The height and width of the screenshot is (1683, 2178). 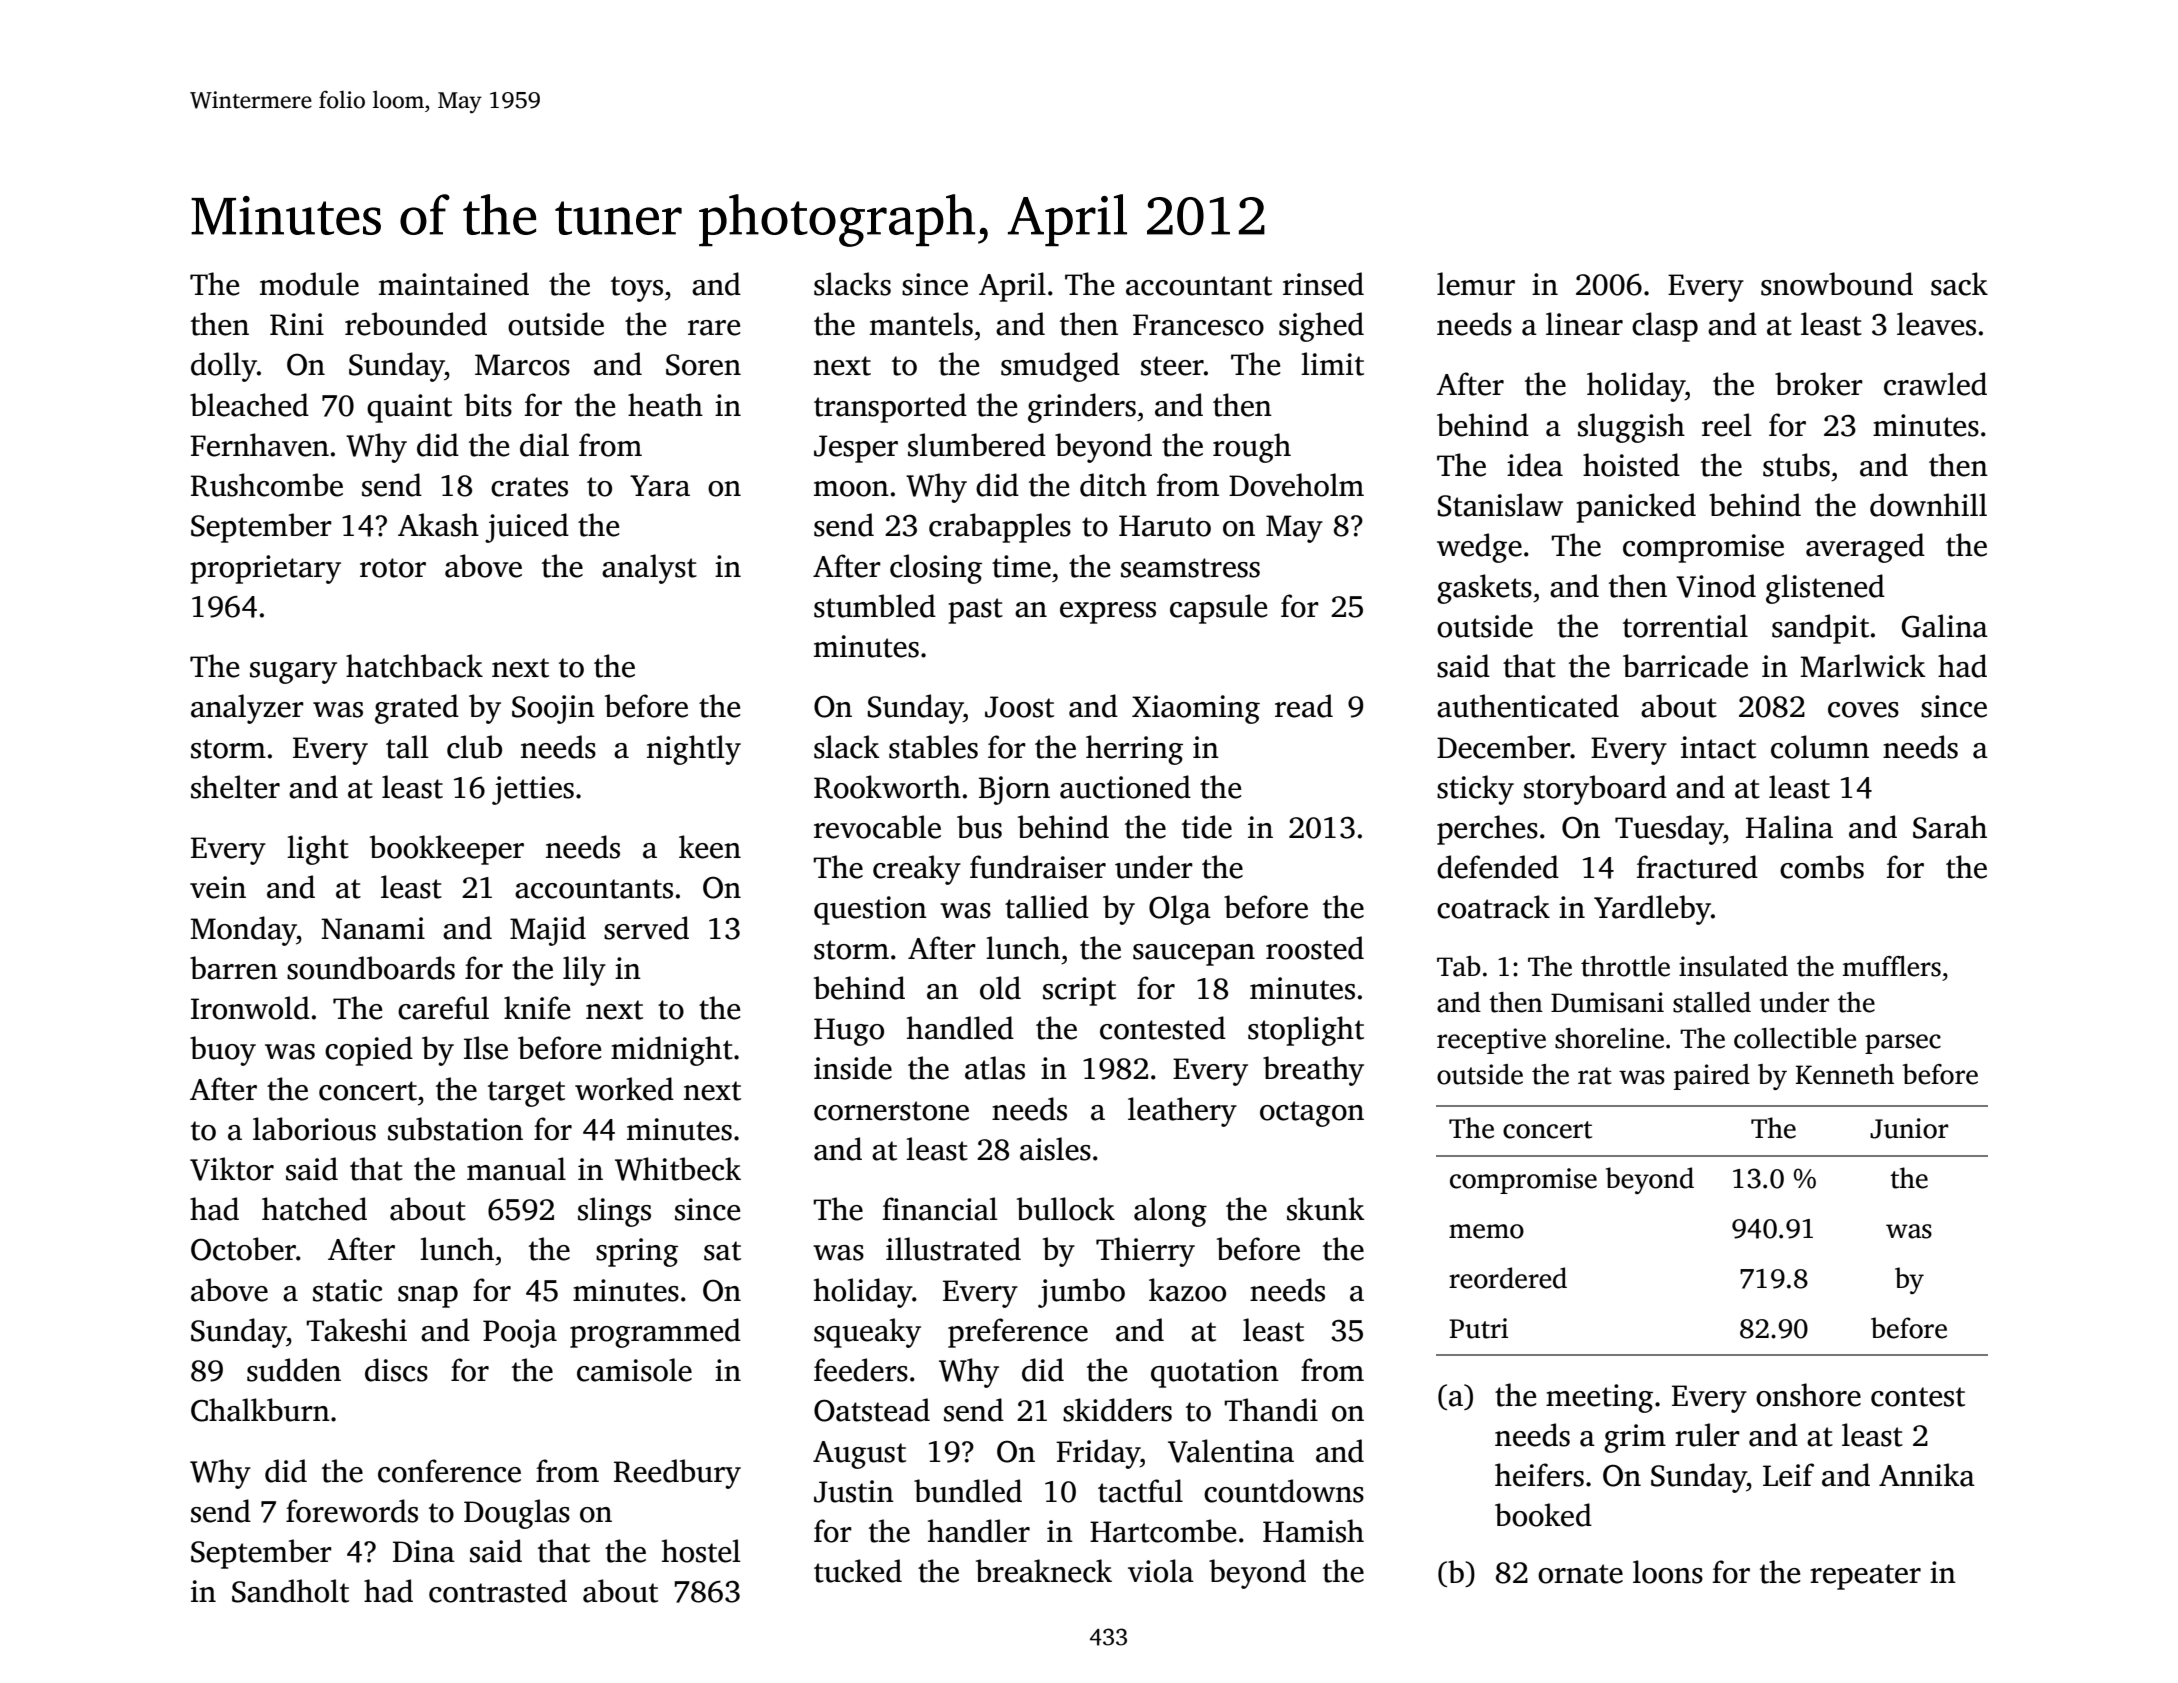 I want to click on sack, so click(x=1959, y=284).
